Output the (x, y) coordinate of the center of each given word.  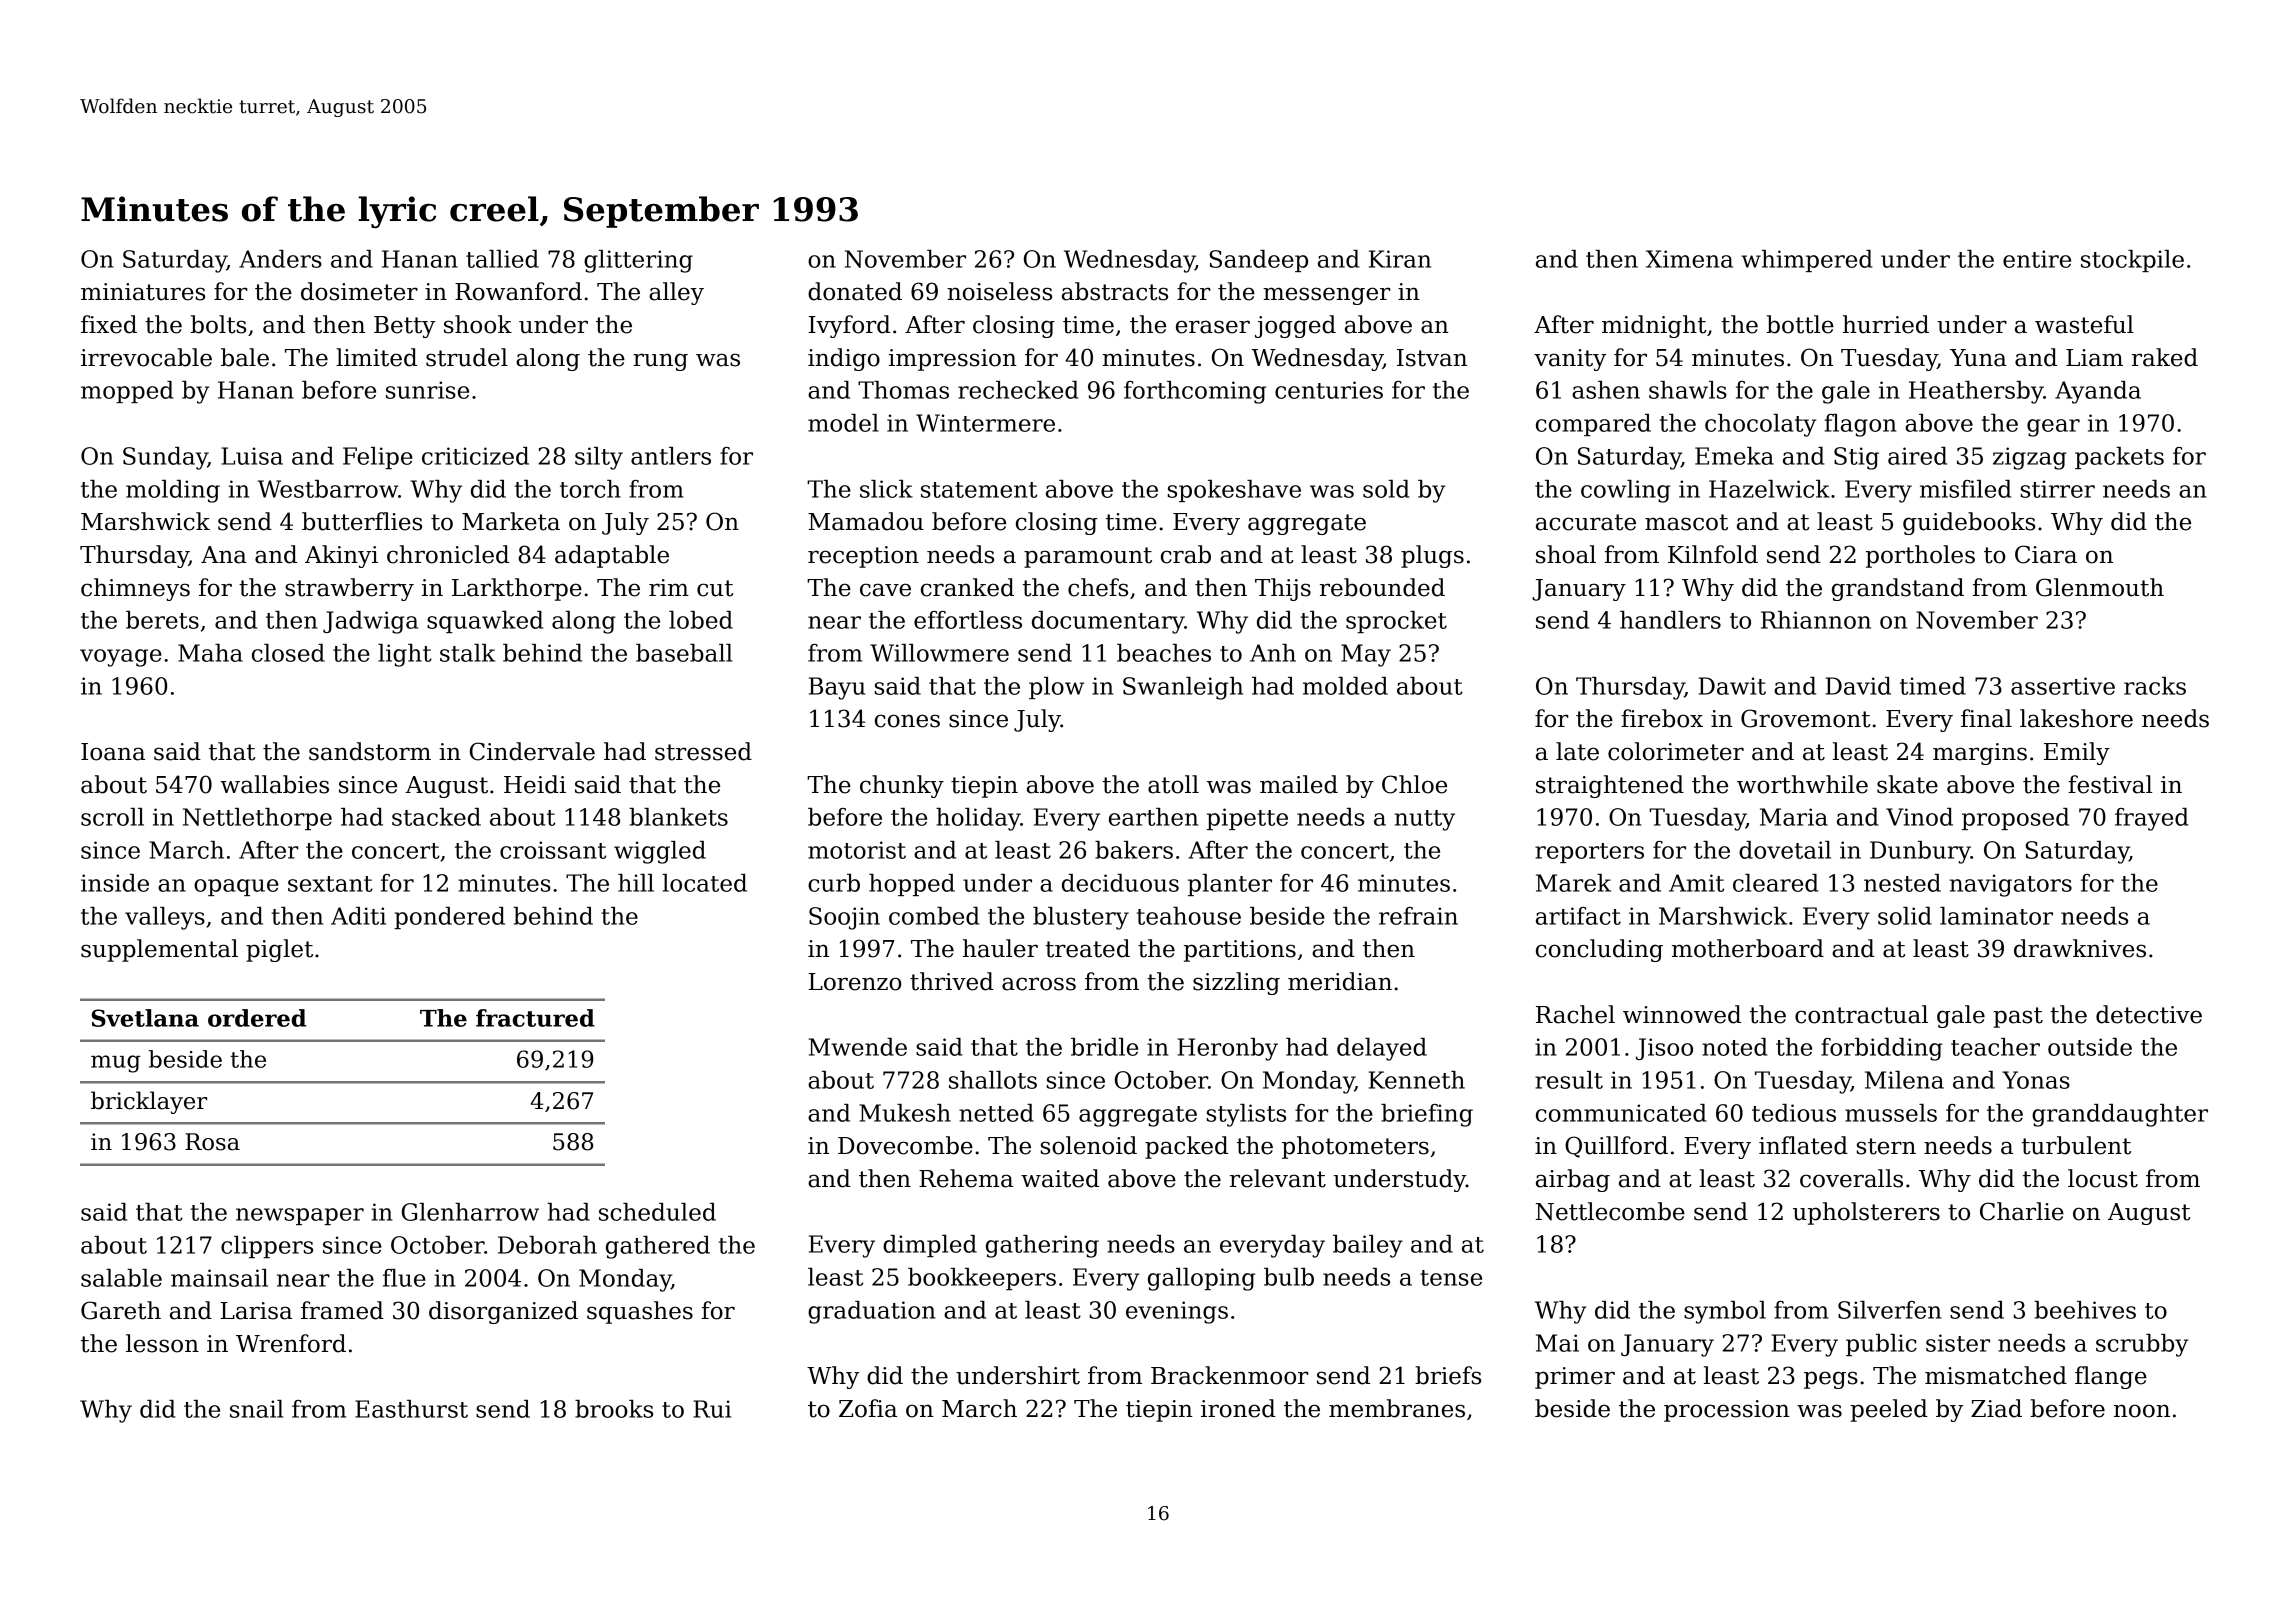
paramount (1088, 557)
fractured (535, 1018)
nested (1902, 883)
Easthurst (411, 1409)
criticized (475, 456)
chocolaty (1760, 425)
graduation (872, 1312)
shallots (993, 1080)
